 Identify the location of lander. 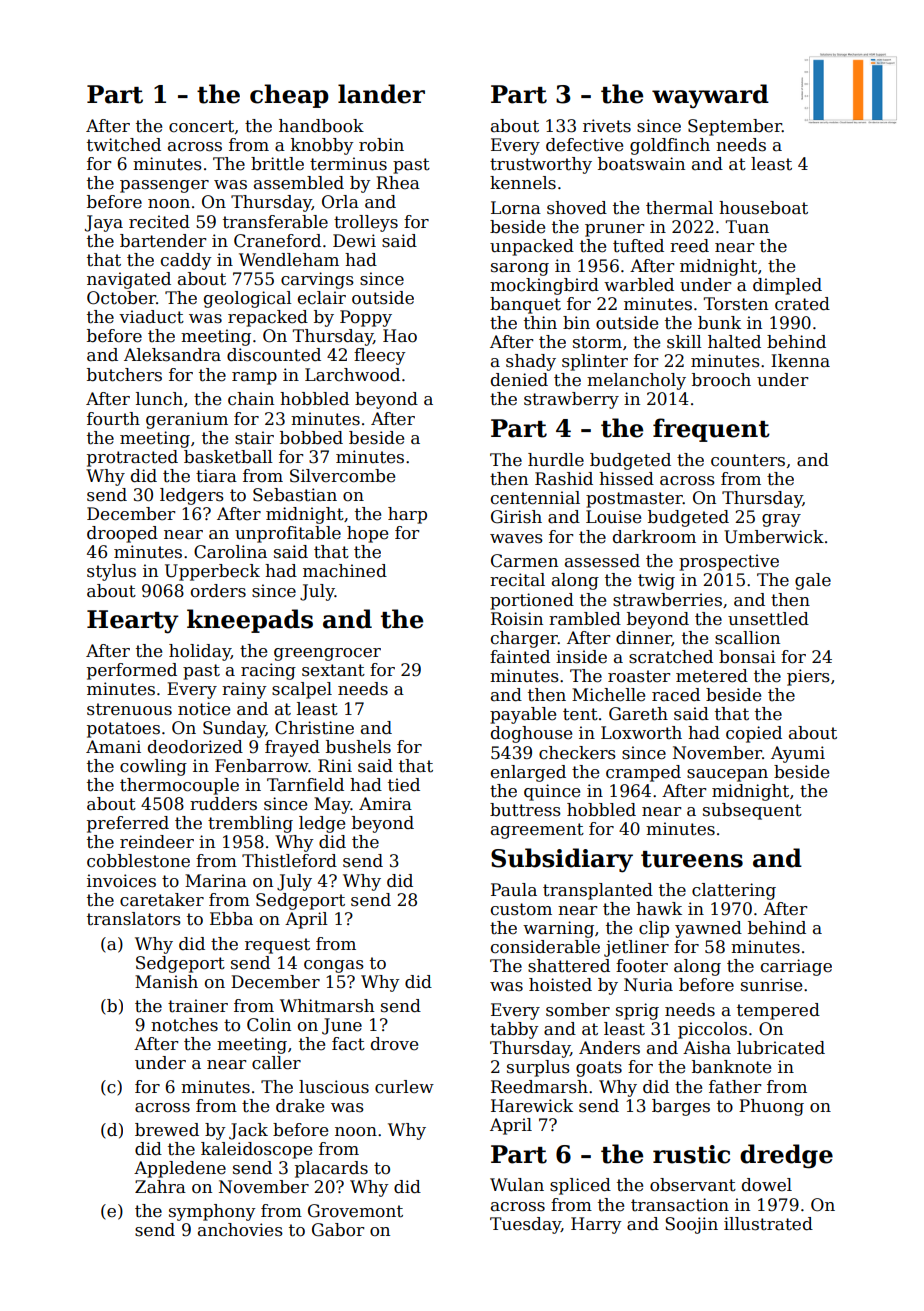
(381, 94).
